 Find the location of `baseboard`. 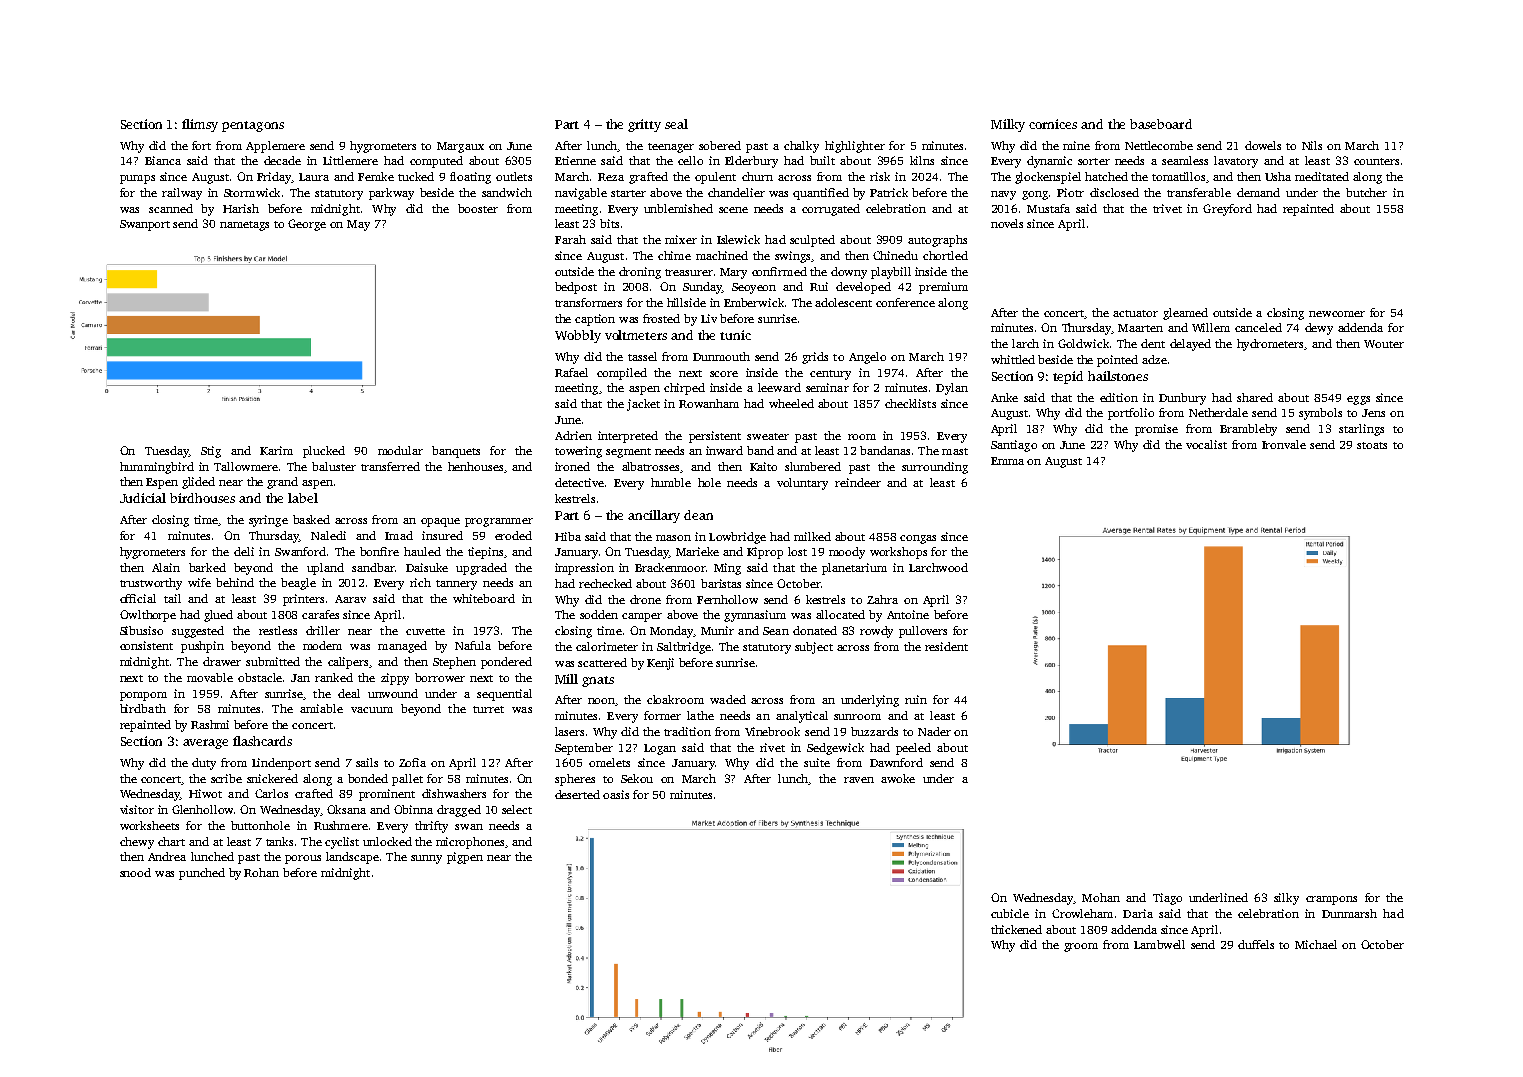

baseboard is located at coordinates (1161, 124).
